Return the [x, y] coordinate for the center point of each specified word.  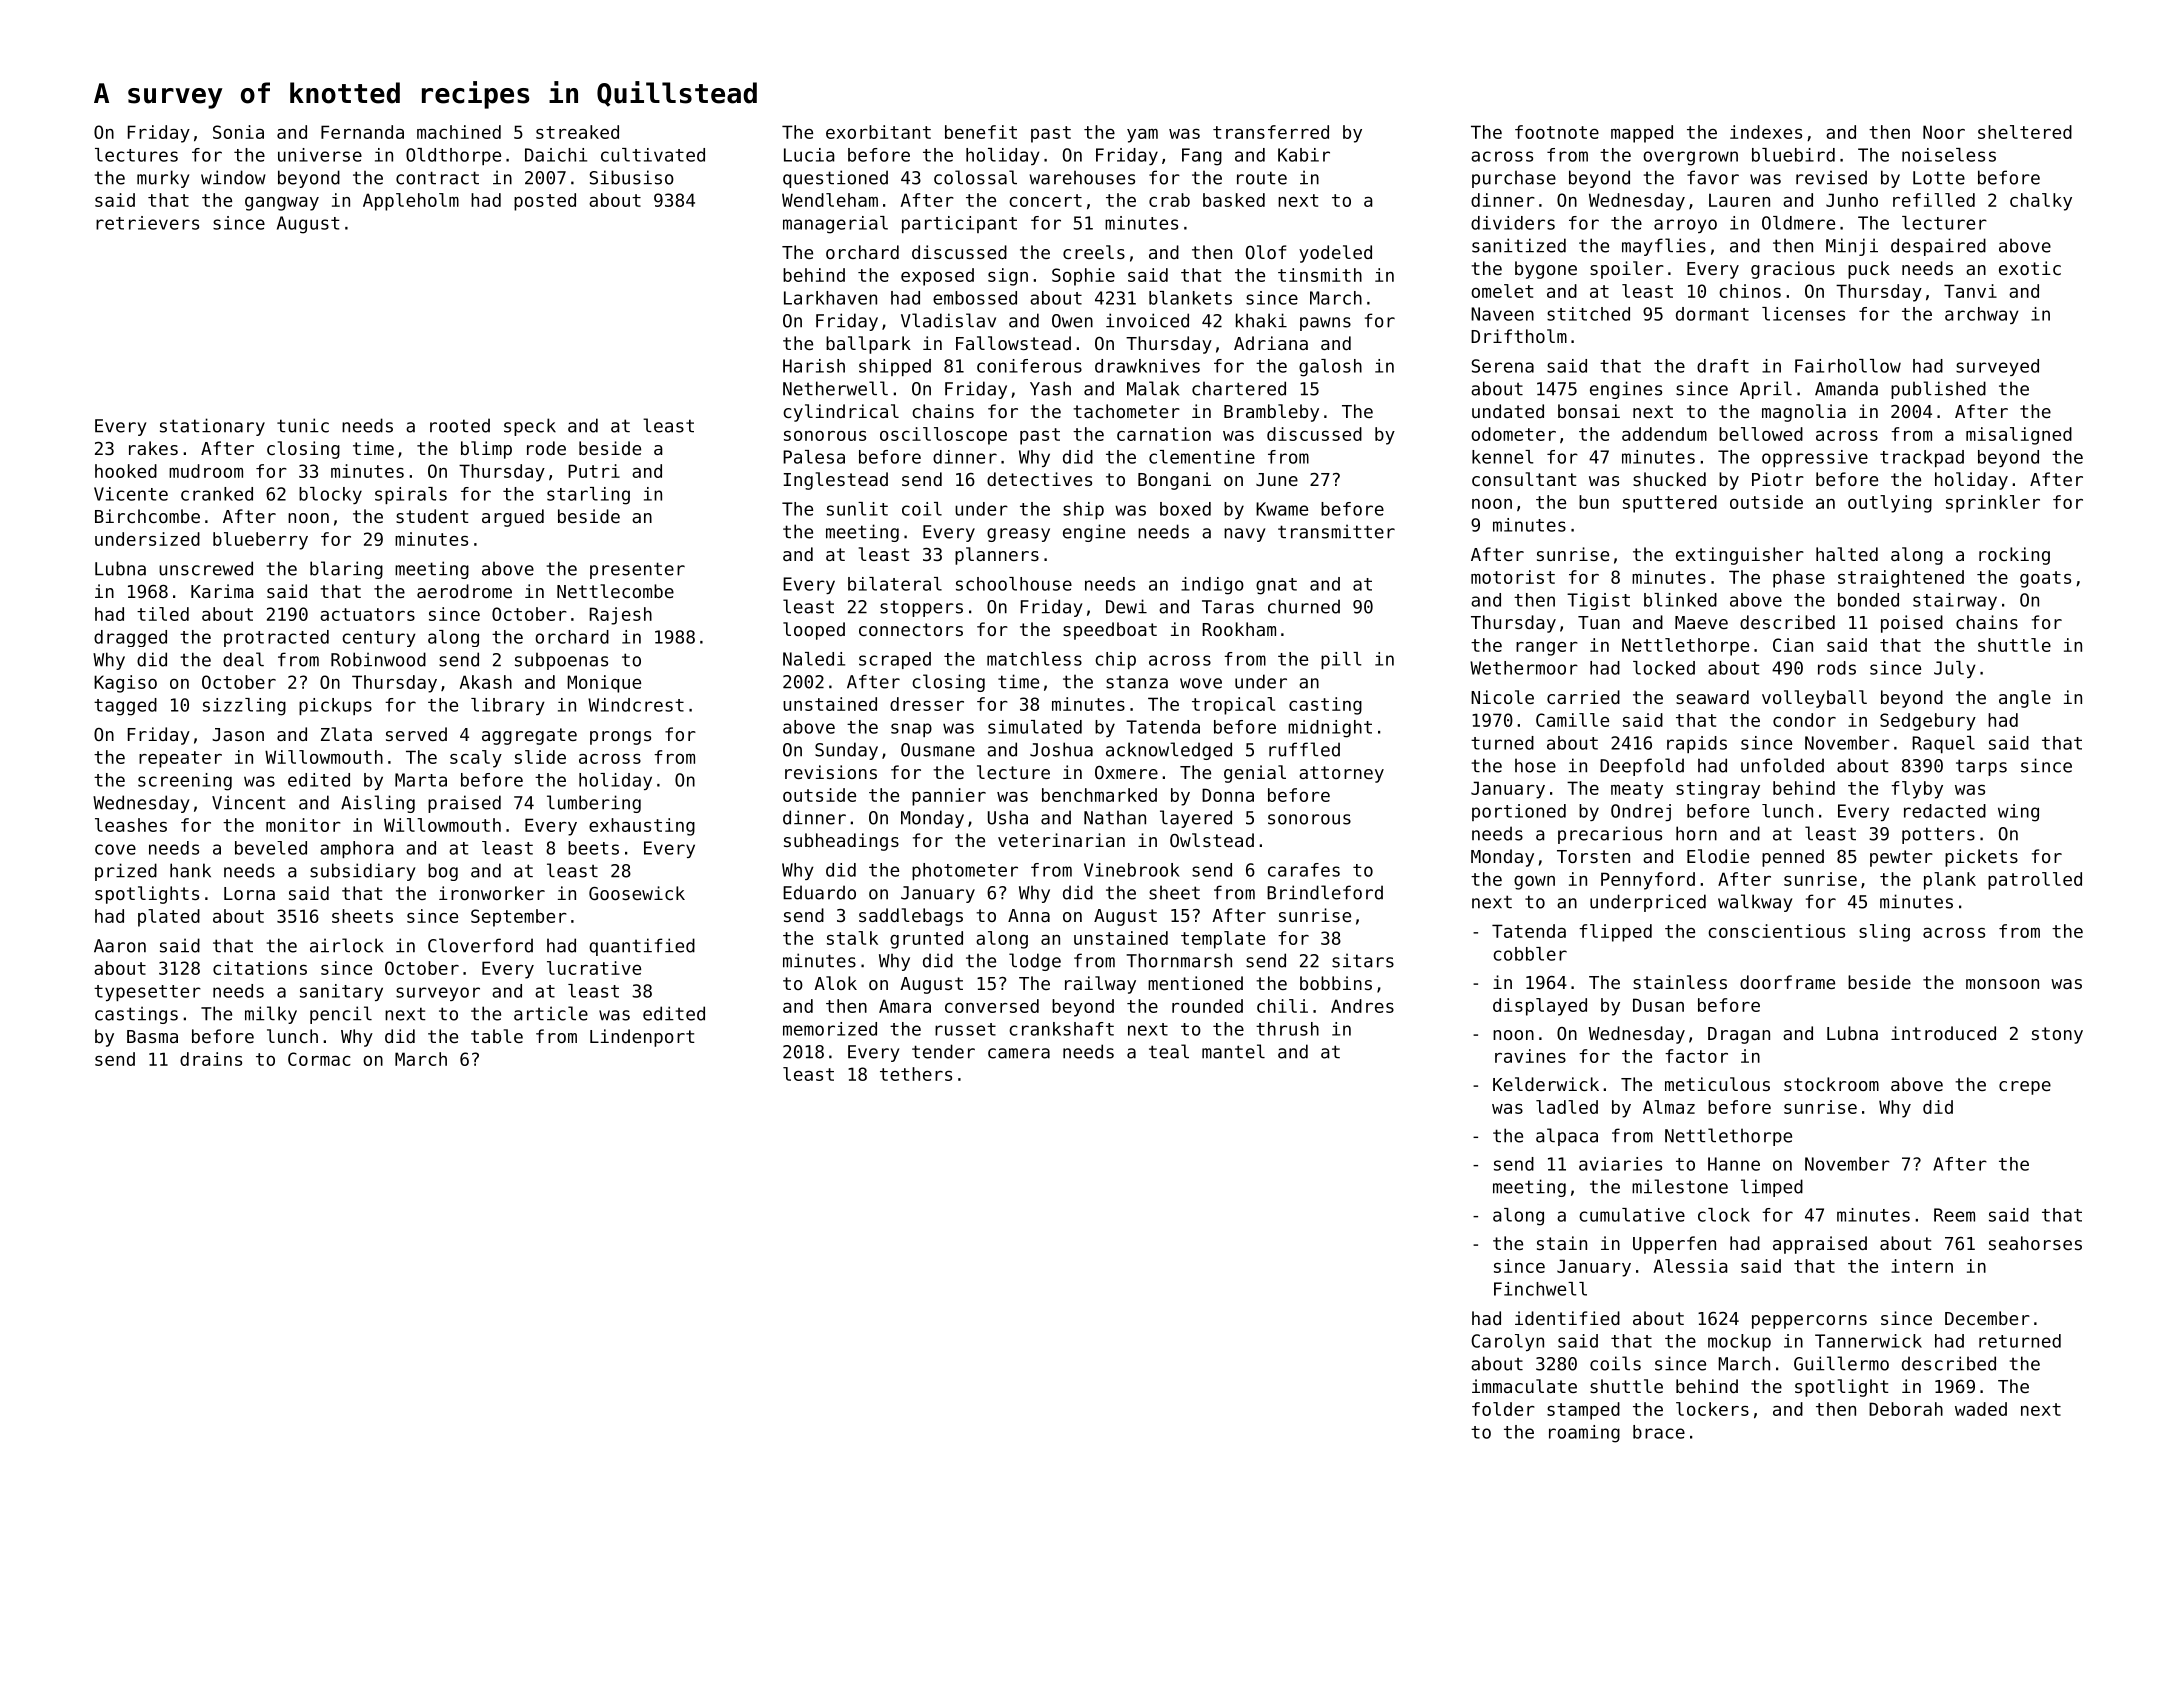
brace [1659, 1432]
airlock [346, 945]
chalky [2041, 202]
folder [1503, 1409]
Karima [222, 591]
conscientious [1776, 931]
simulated [1035, 727]
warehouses [1082, 177]
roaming [1584, 1434]
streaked [577, 132]
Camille [1572, 720]
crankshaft [1061, 1029]
